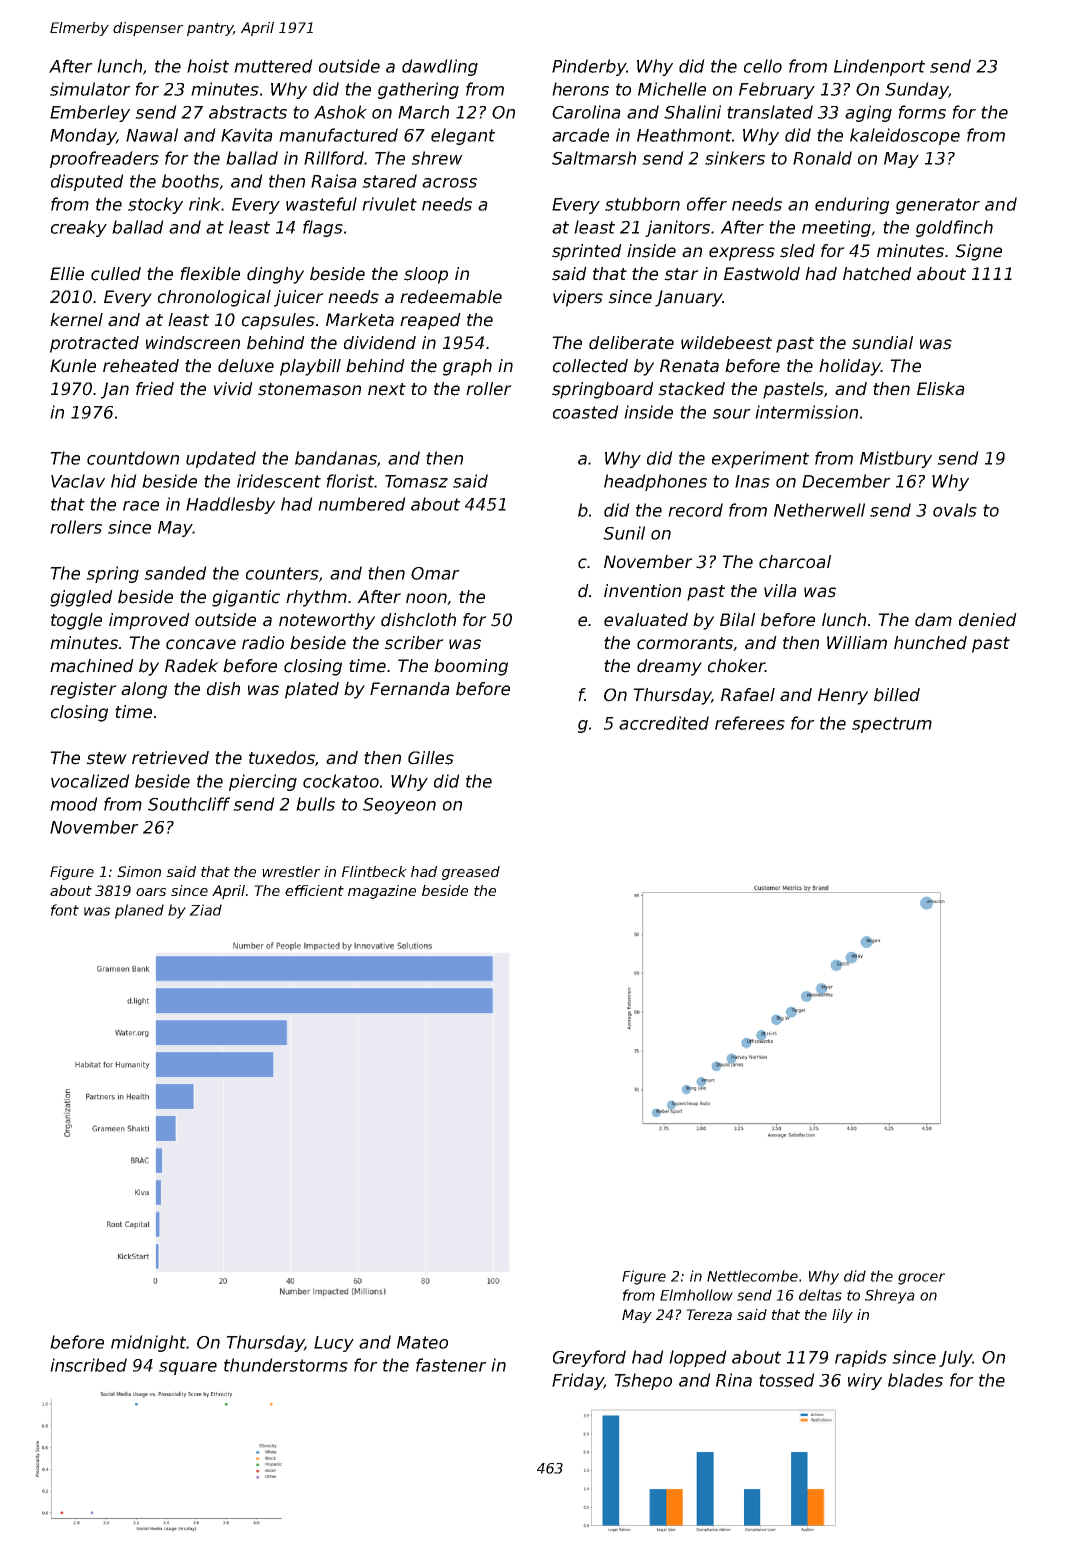 The height and width of the image is (1554, 1073). What do you see at coordinates (941, 389) in the image?
I see `Eliska` at bounding box center [941, 389].
